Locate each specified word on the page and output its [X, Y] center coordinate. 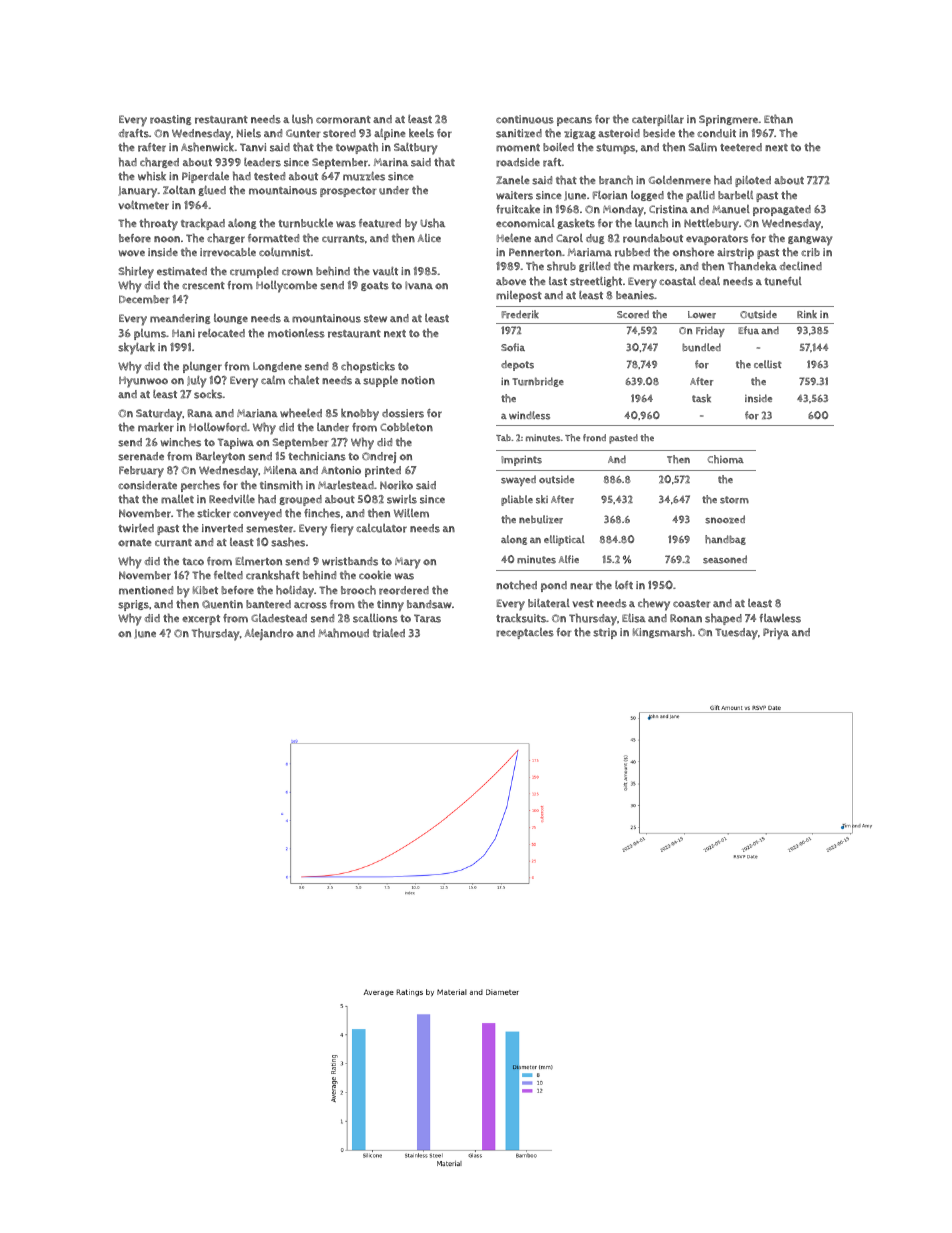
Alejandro [269, 634]
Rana [200, 413]
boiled [558, 147]
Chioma [725, 459]
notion [418, 380]
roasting [170, 120]
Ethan [778, 119]
